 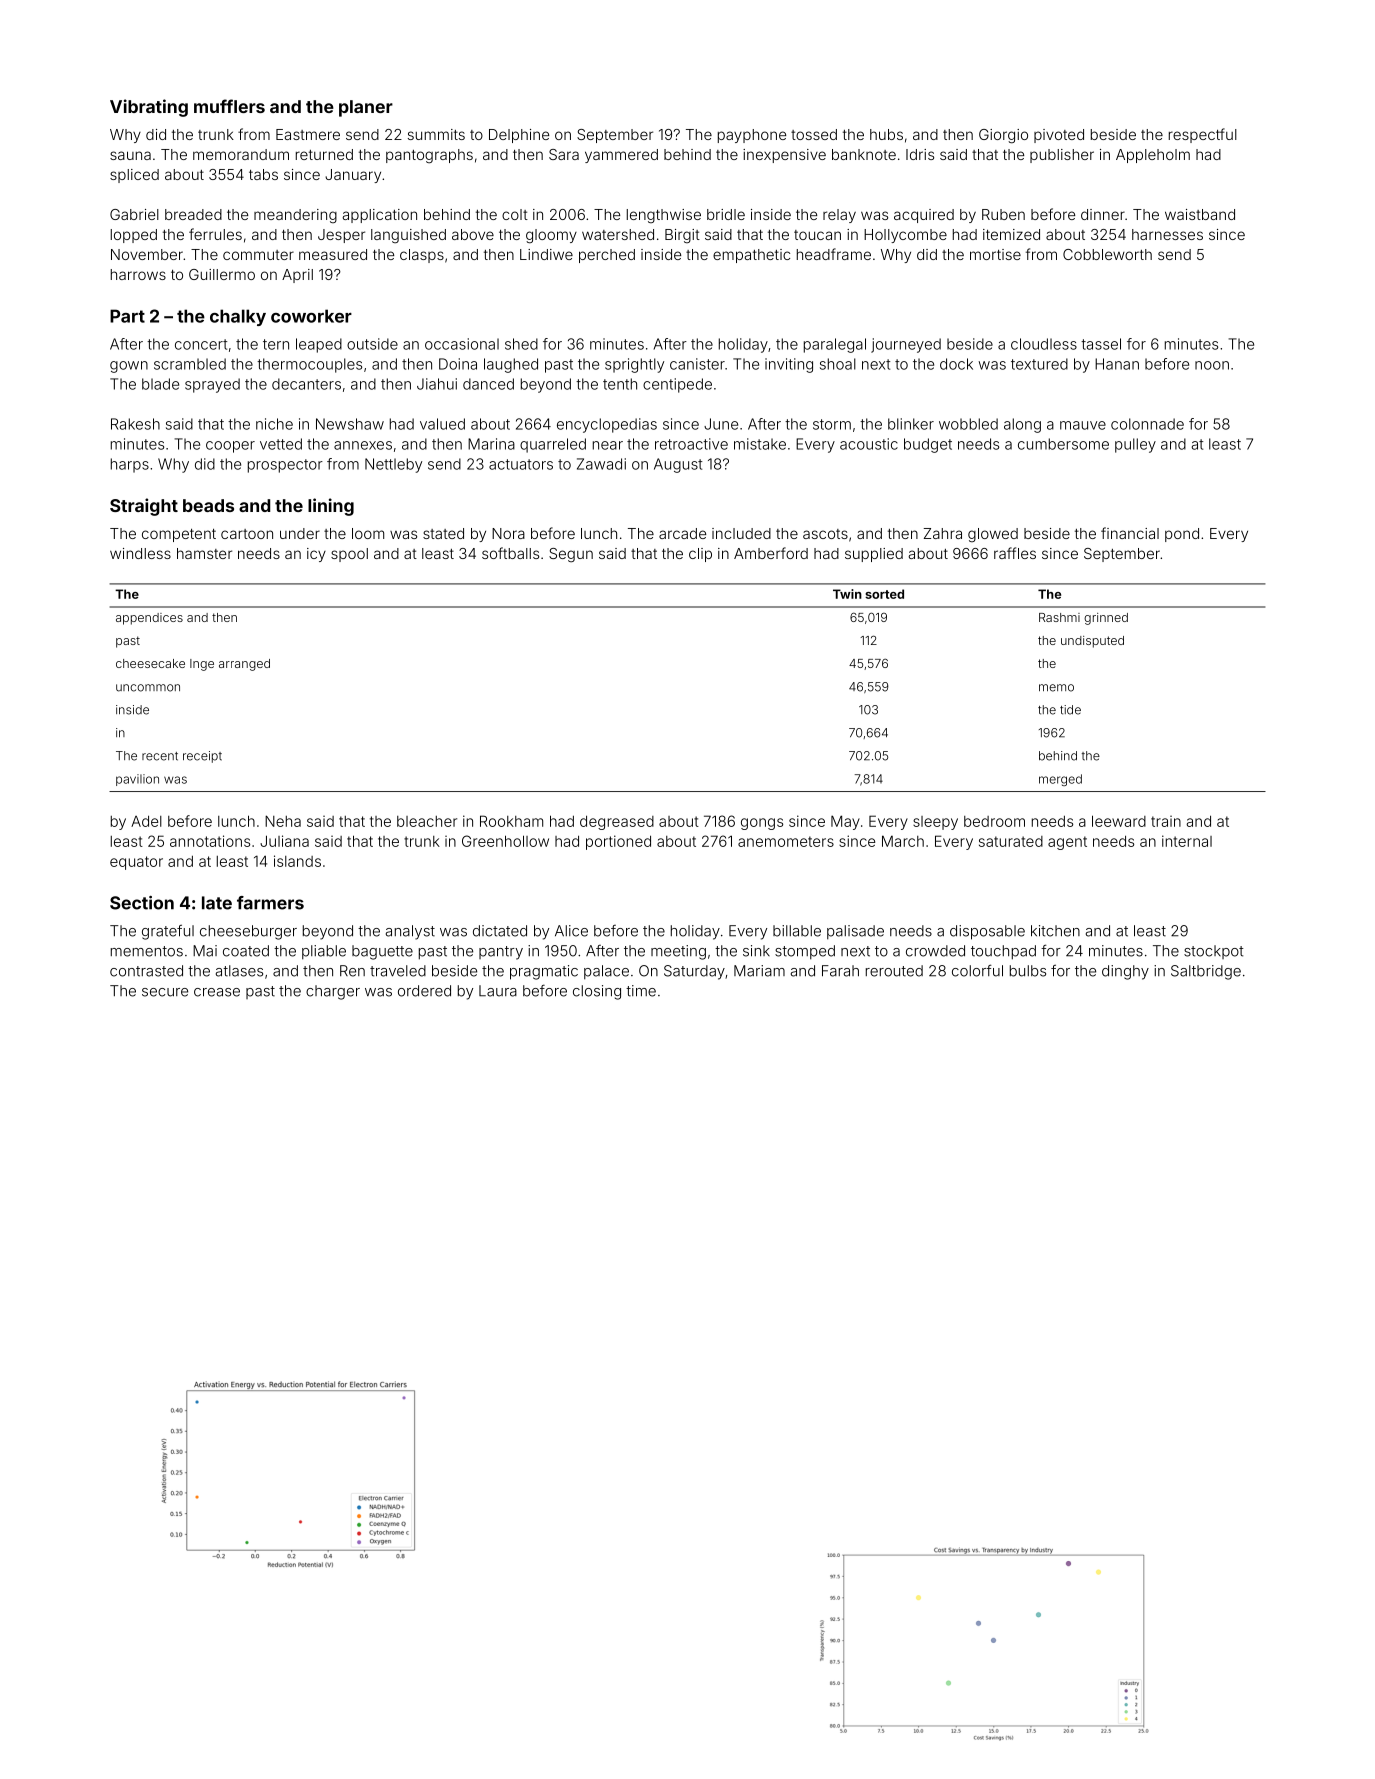 What do you see at coordinates (1063, 444) in the image?
I see `cumbersome` at bounding box center [1063, 444].
